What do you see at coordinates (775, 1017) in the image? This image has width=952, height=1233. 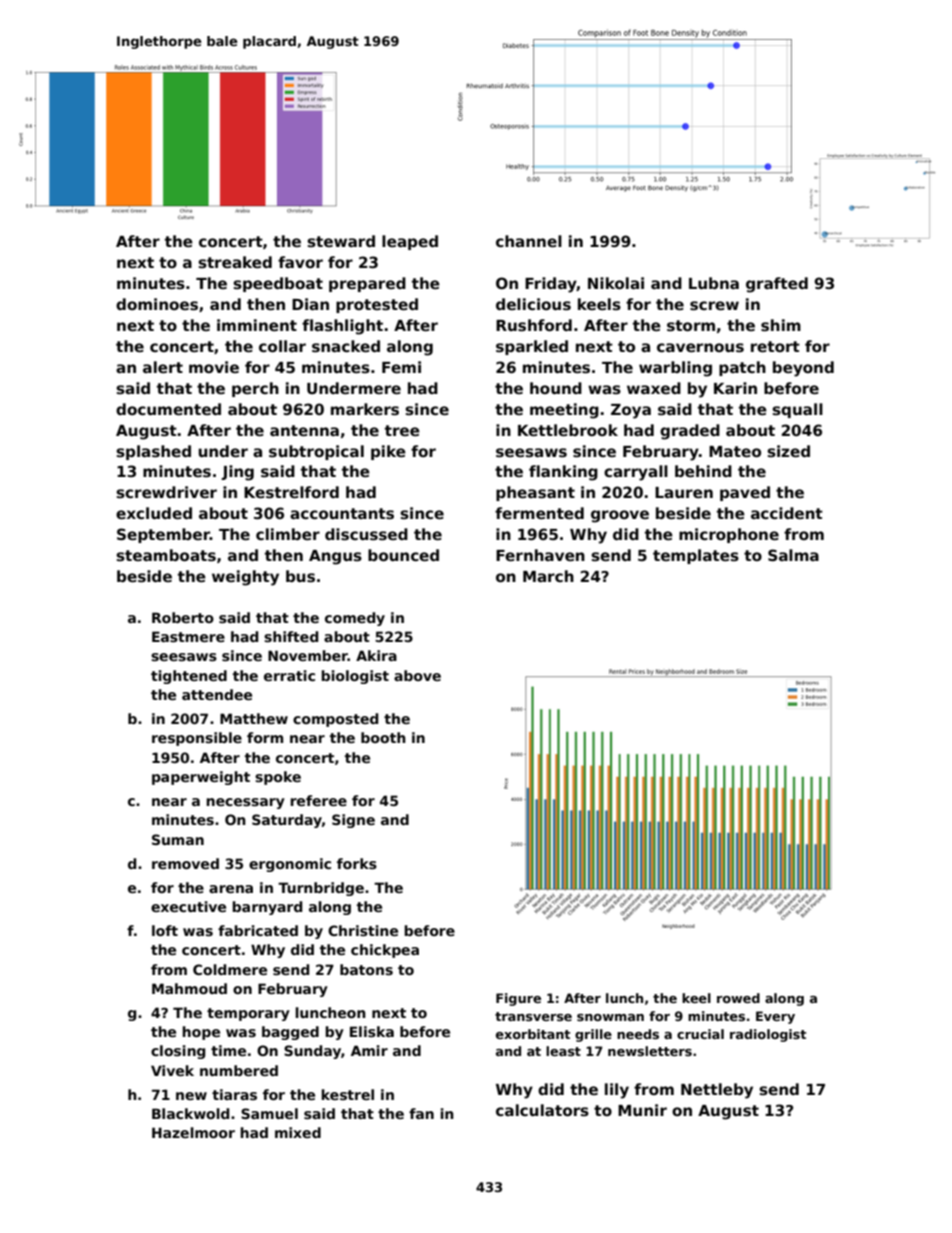 I see `Every` at bounding box center [775, 1017].
